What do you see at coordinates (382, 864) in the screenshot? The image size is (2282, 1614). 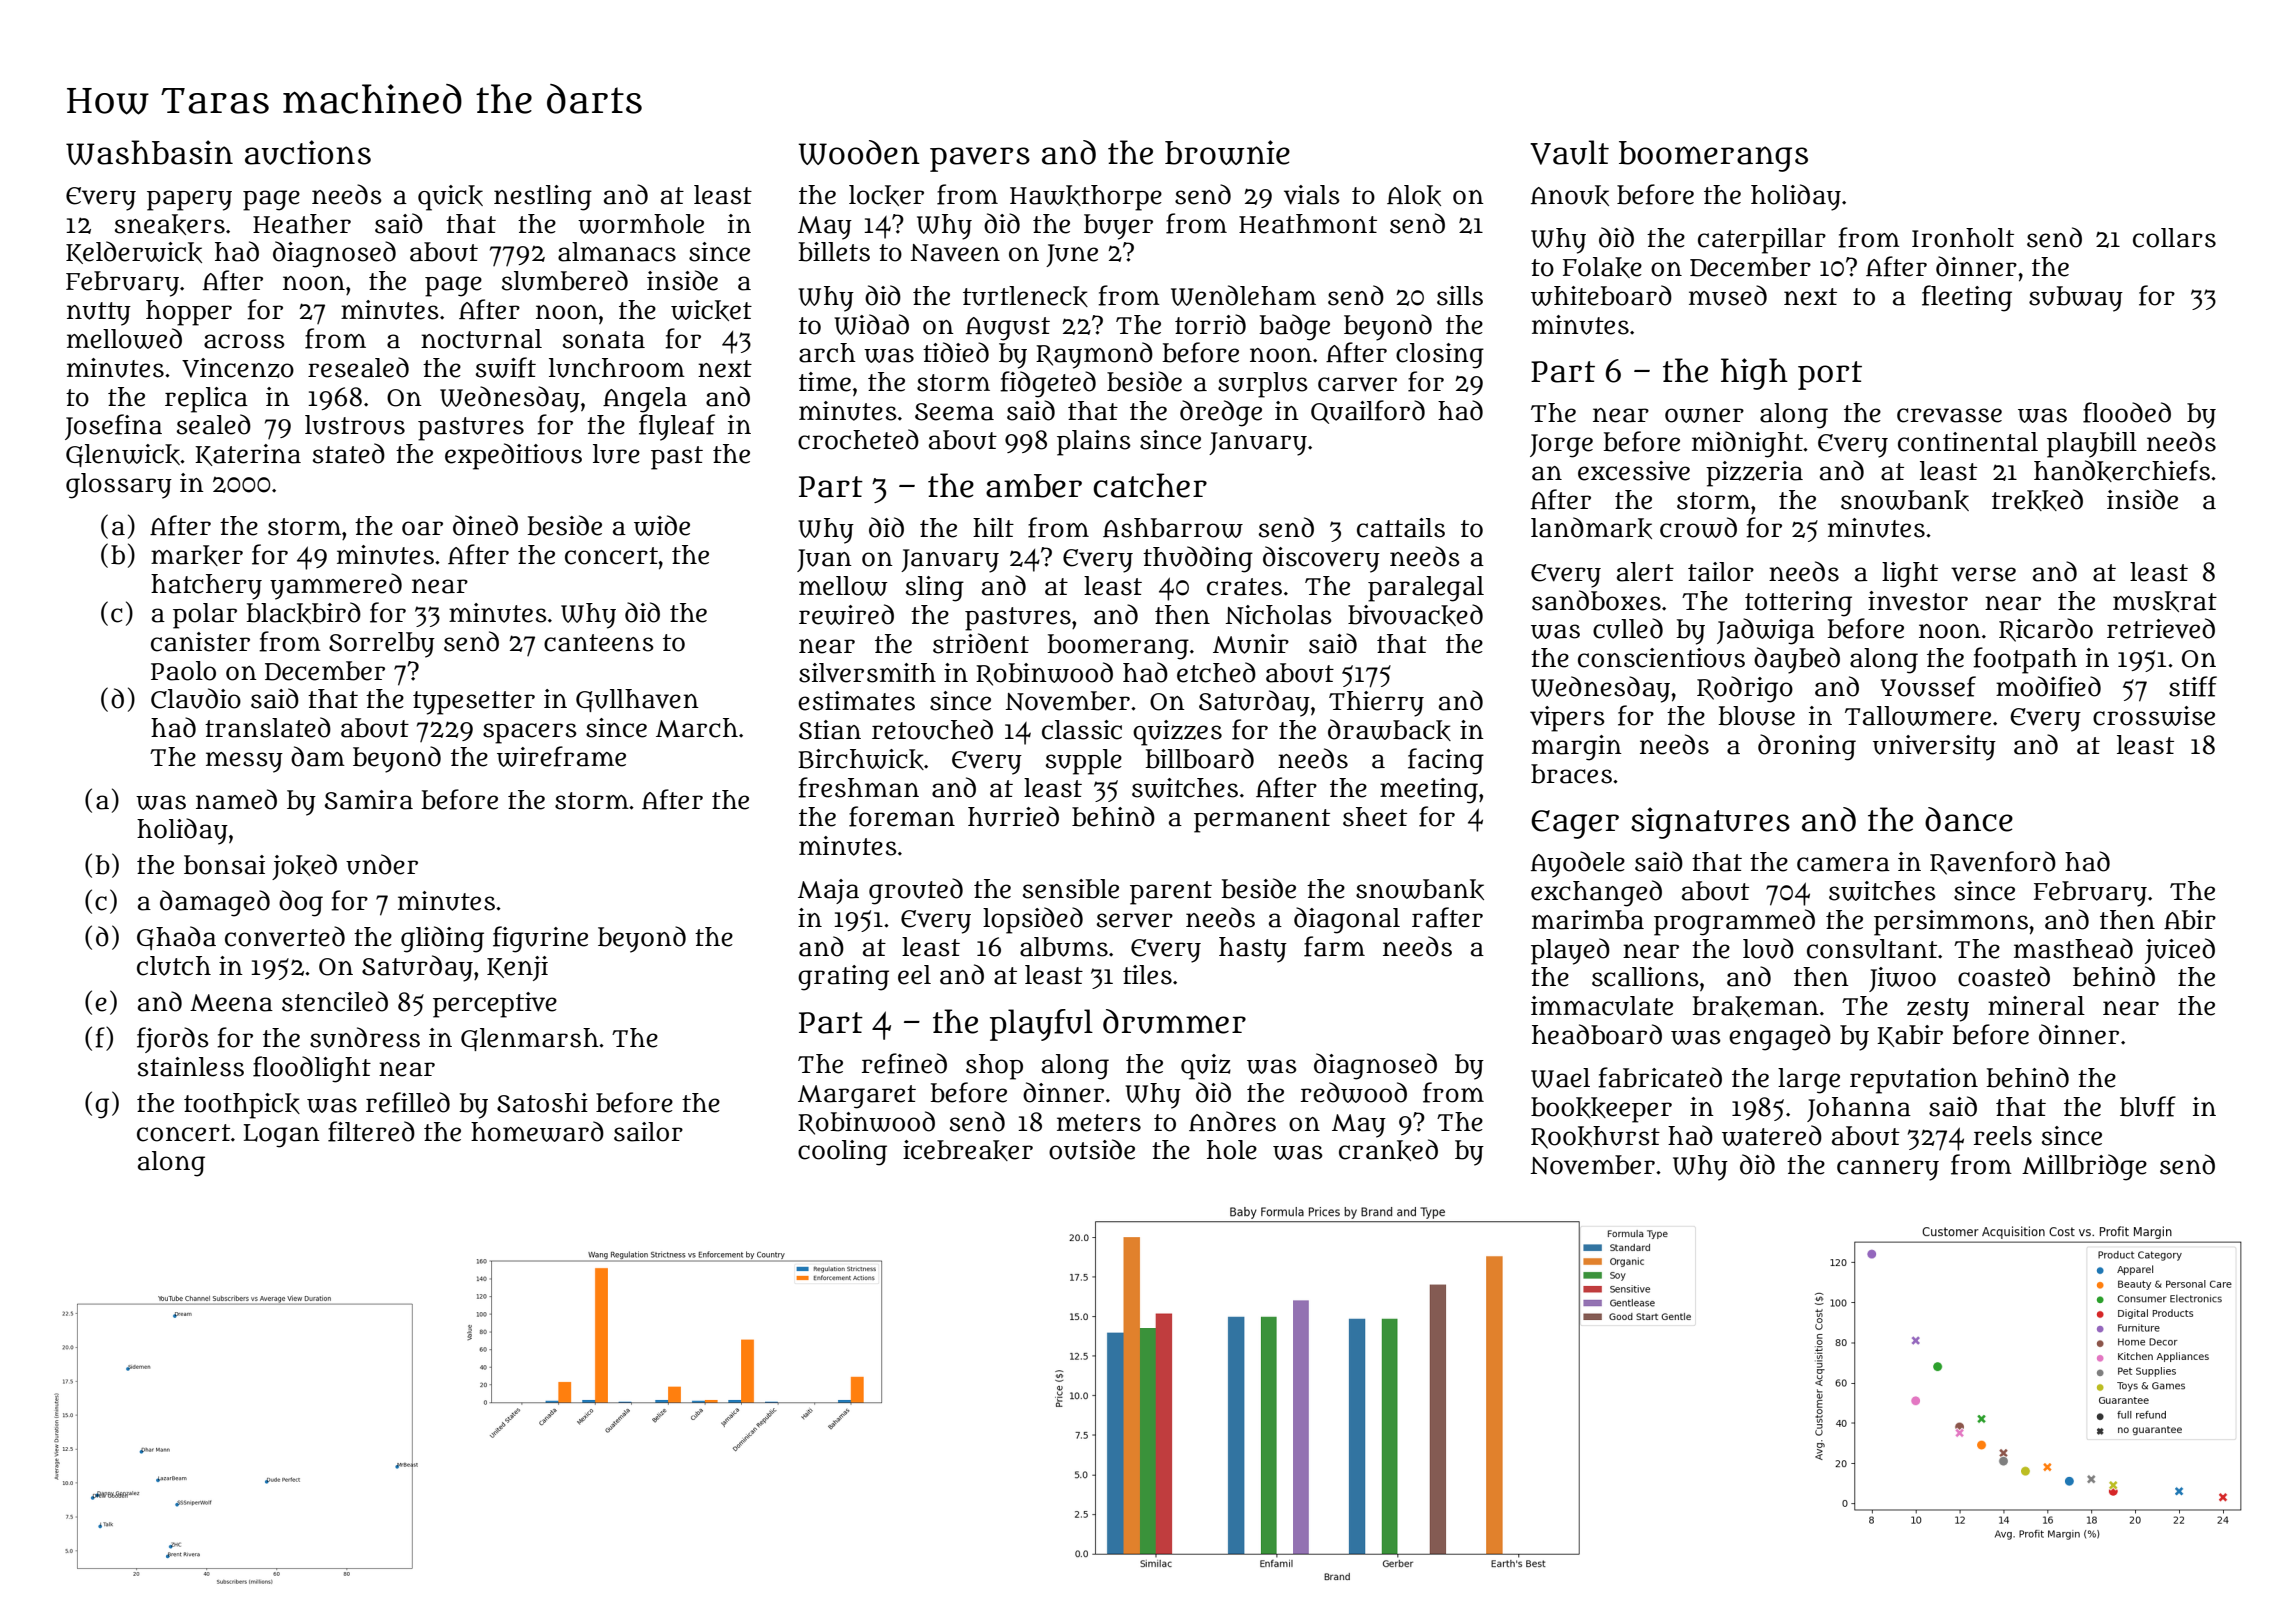 I see `under` at bounding box center [382, 864].
